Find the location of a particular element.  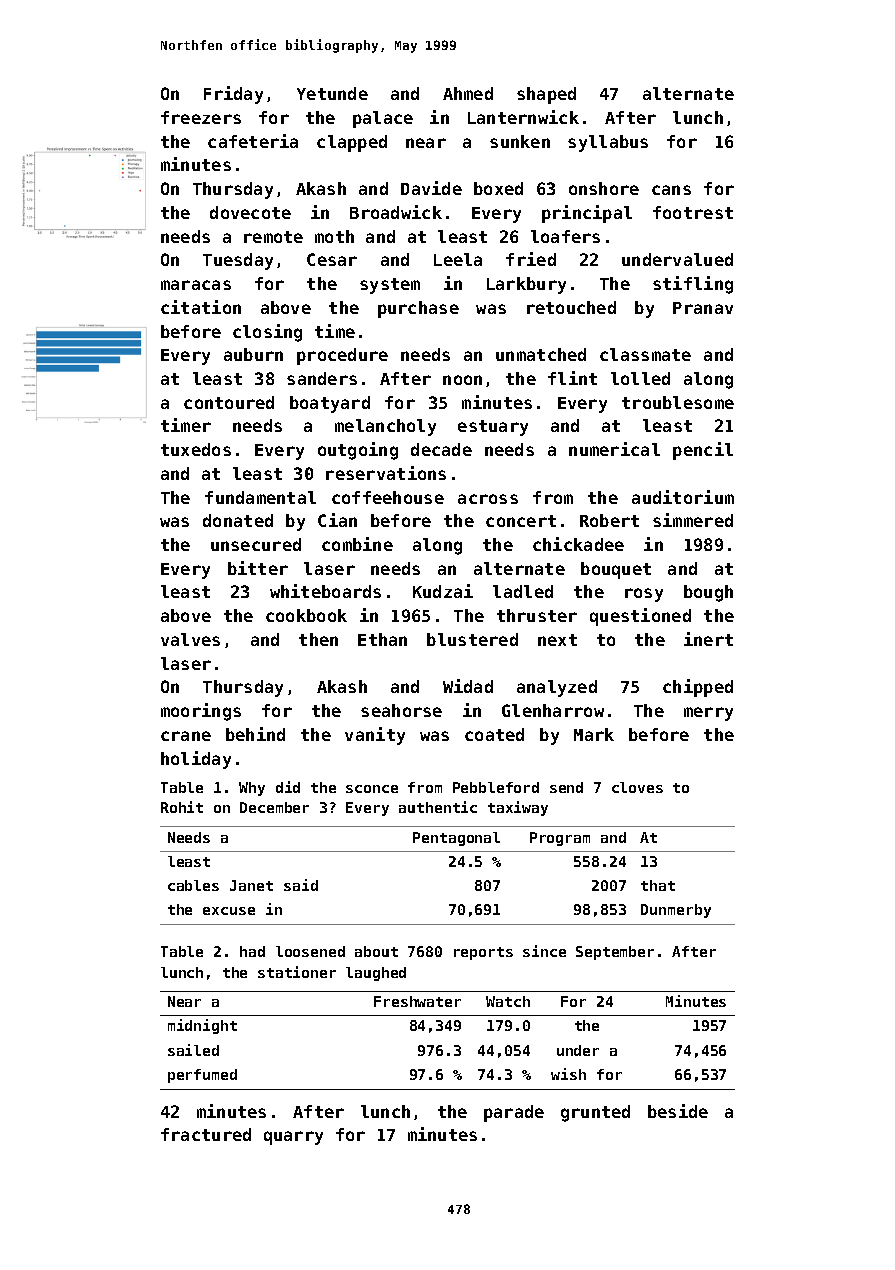

valves is located at coordinates (190, 639).
